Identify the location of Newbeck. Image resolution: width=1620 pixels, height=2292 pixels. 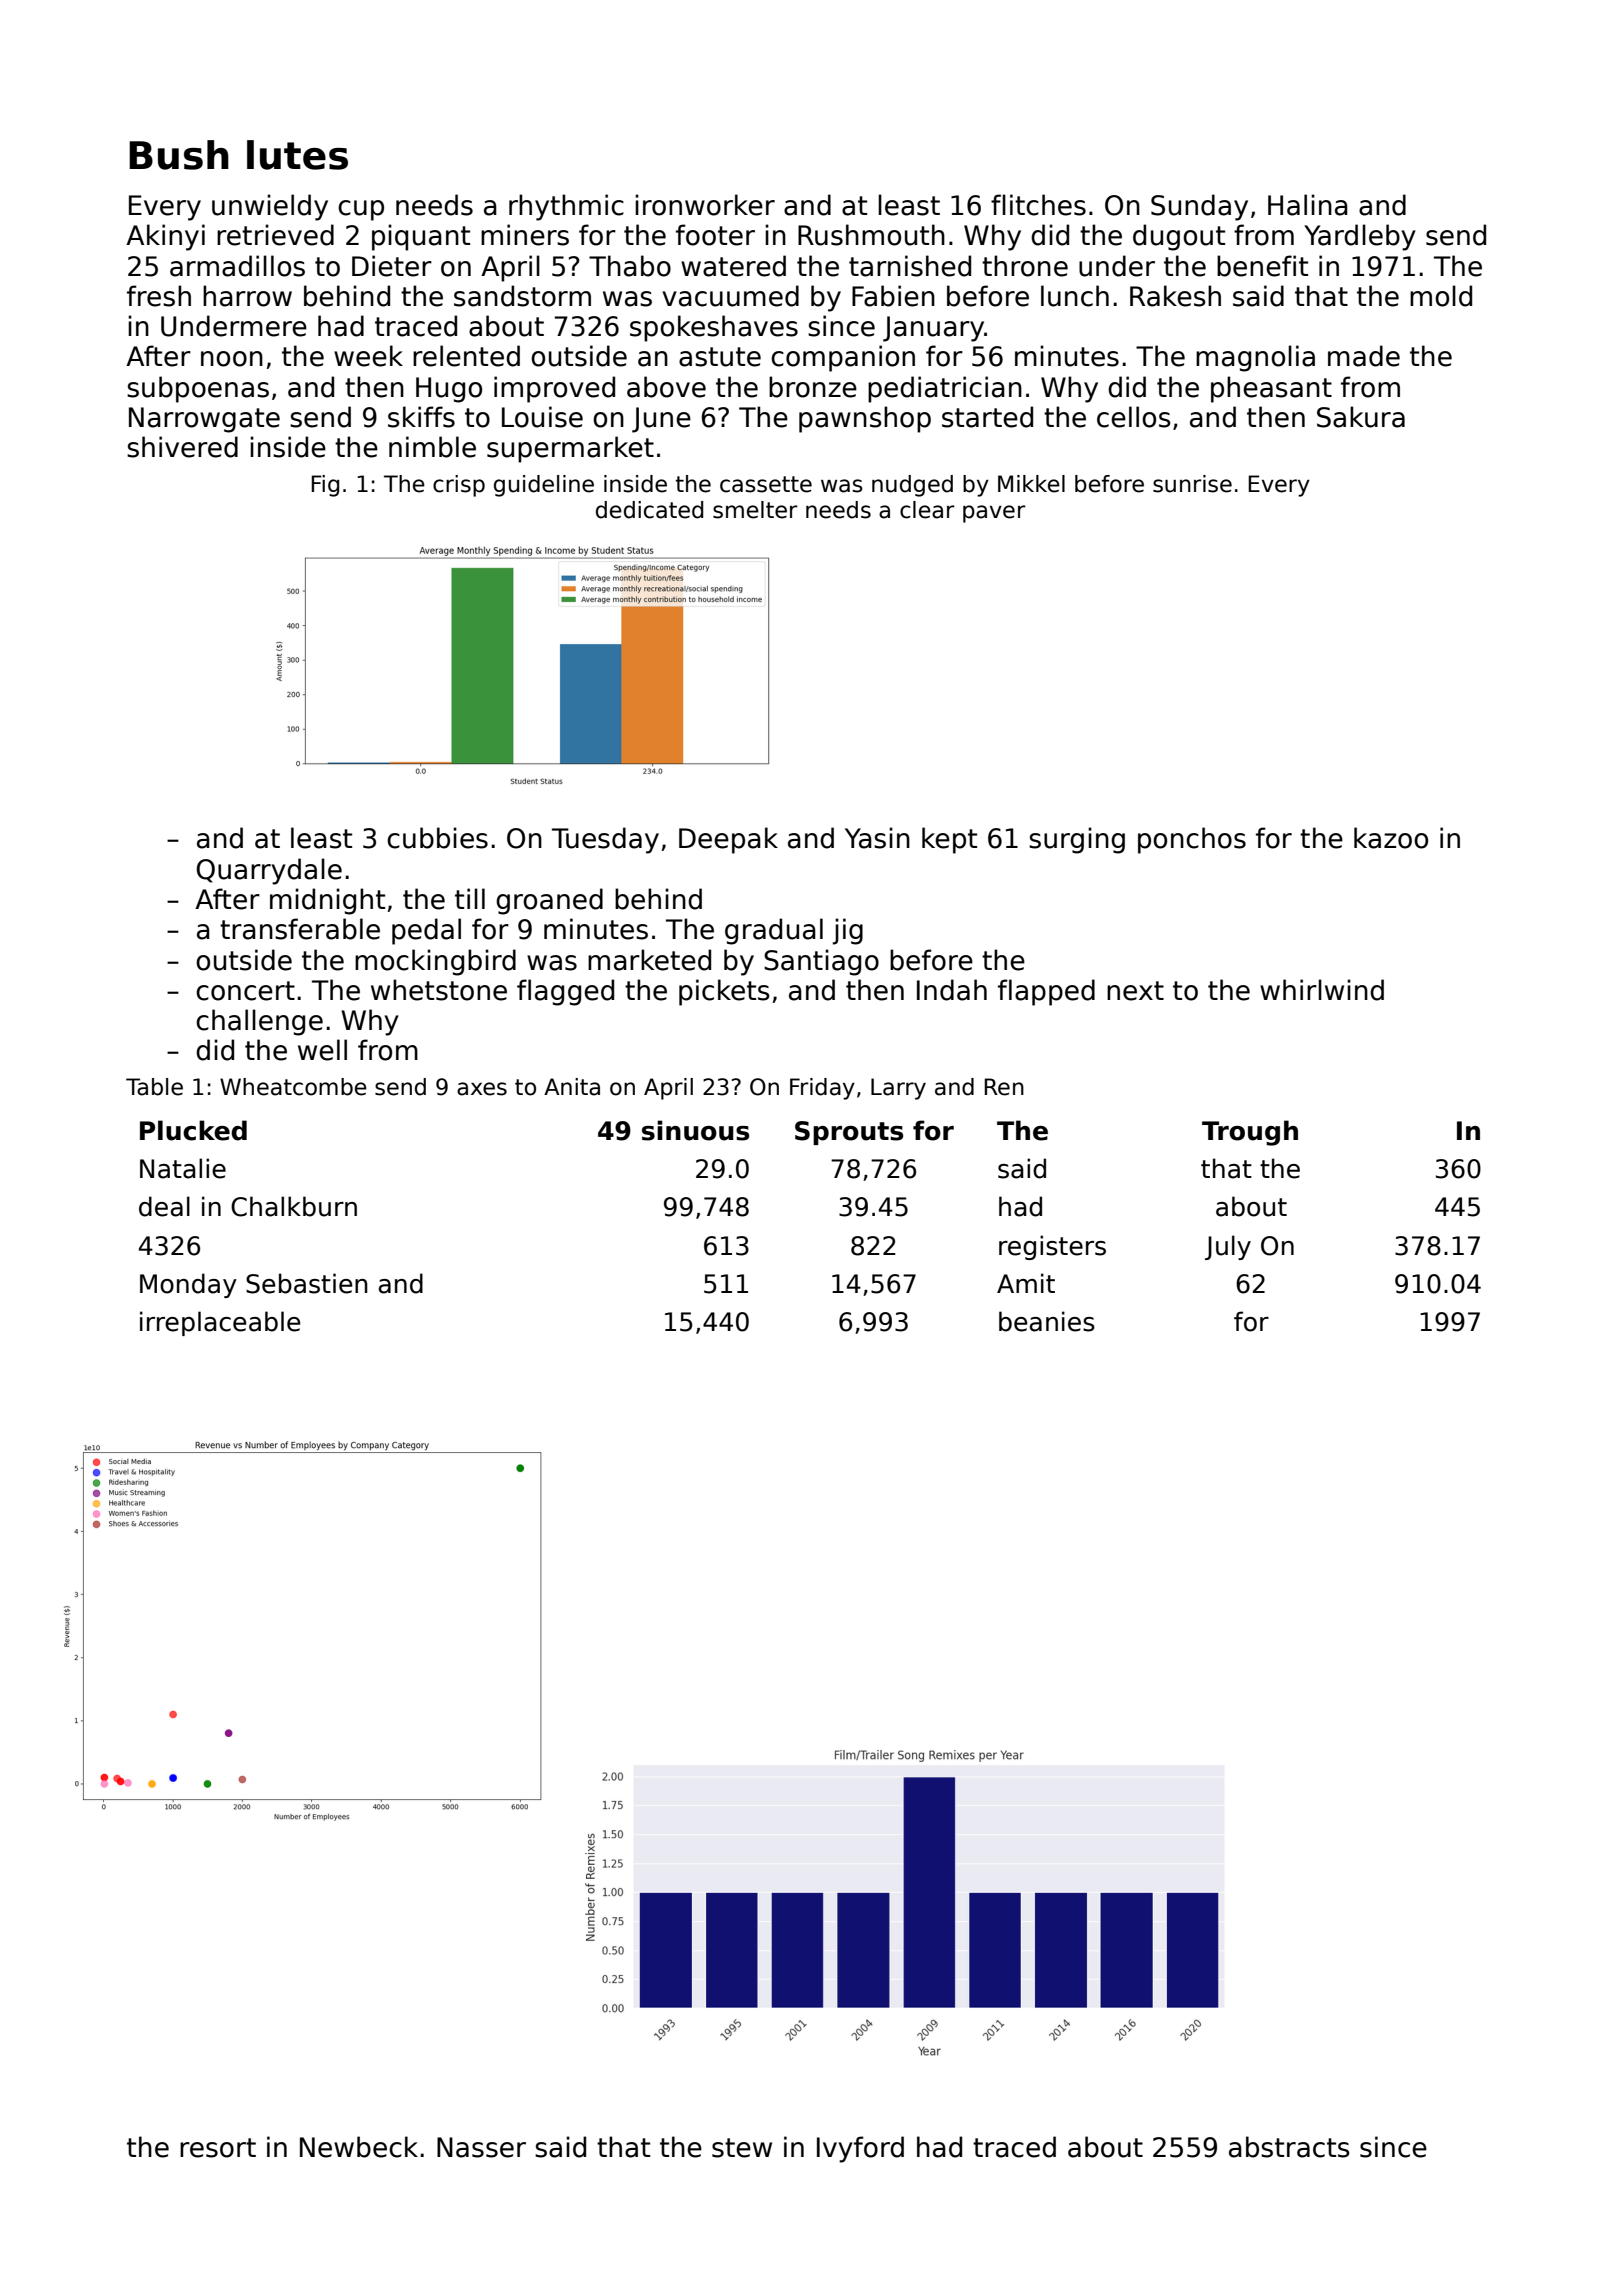
(359, 2147).
